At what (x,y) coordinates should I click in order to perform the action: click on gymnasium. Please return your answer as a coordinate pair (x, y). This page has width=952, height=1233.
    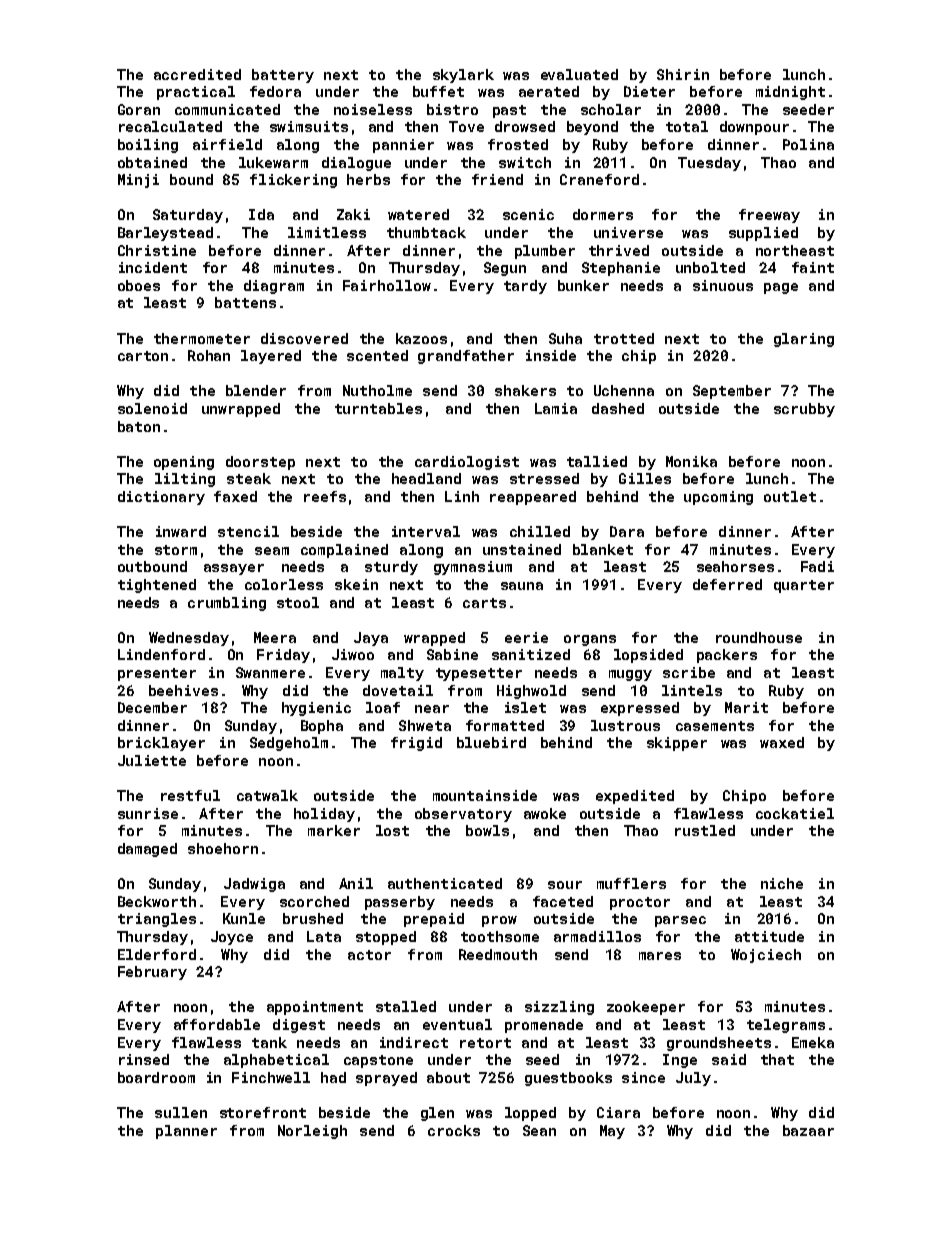
    Looking at the image, I should click on (473, 568).
